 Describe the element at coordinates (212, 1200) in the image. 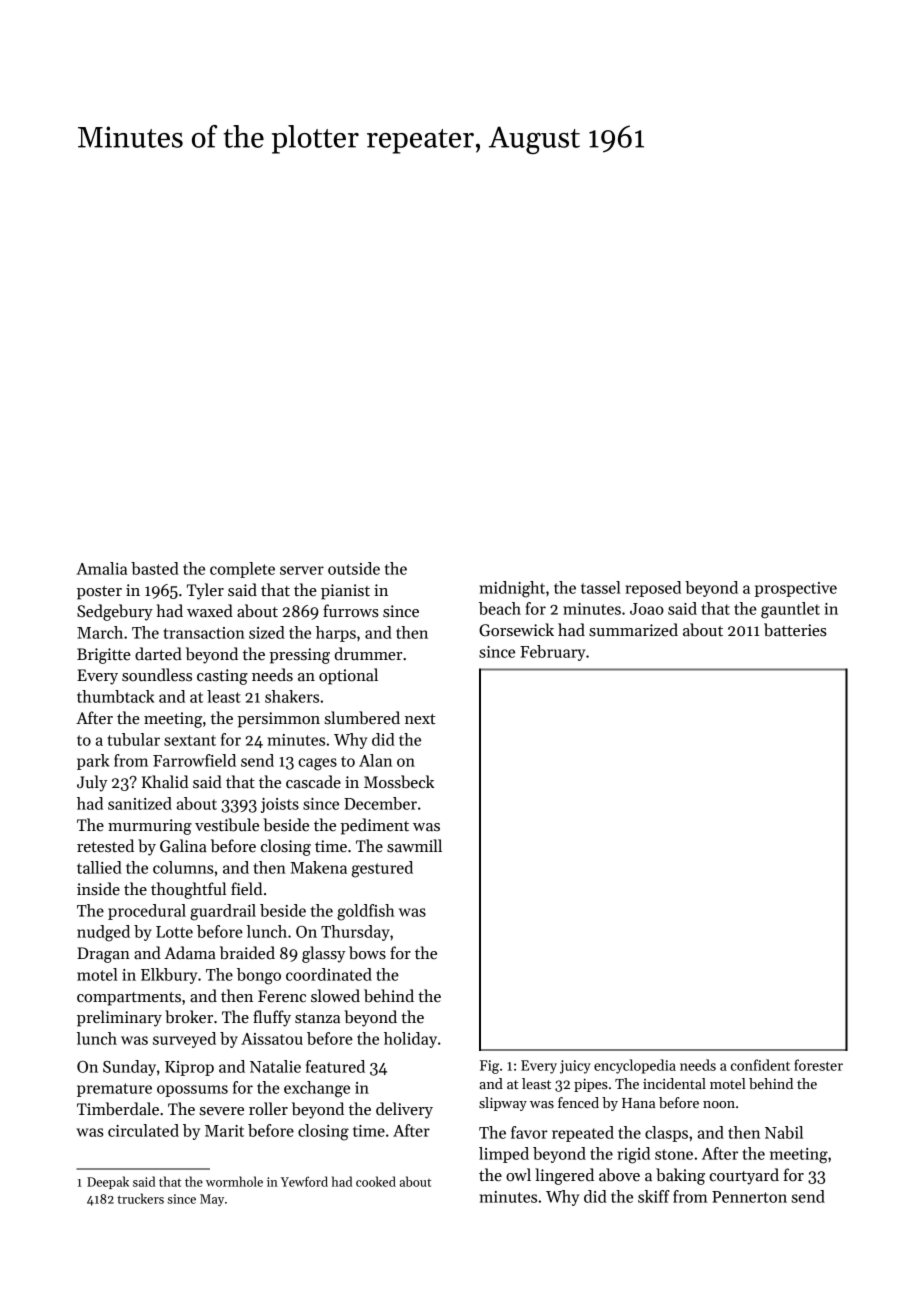

I see `May` at that location.
